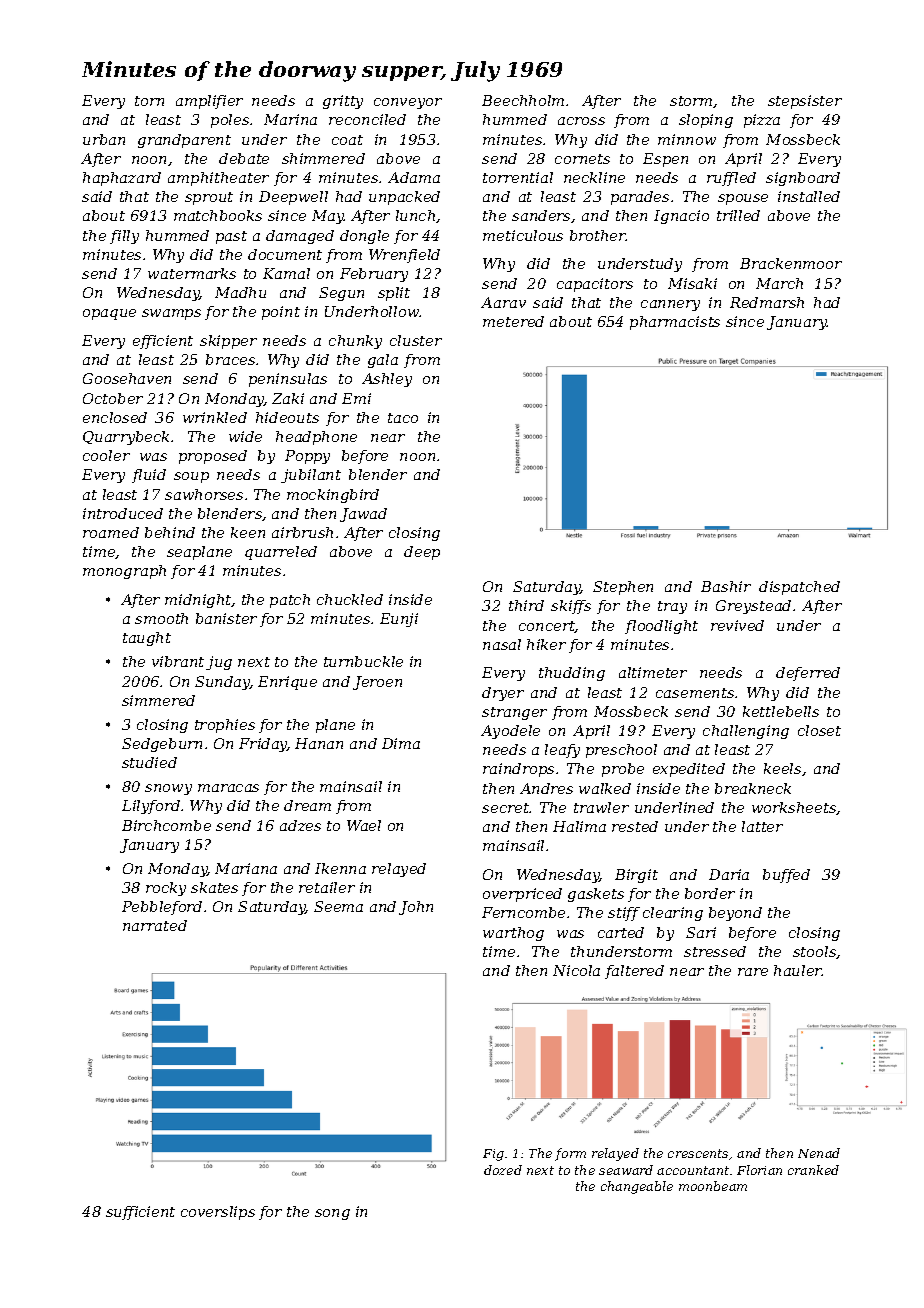  I want to click on coverslips, so click(218, 1213).
